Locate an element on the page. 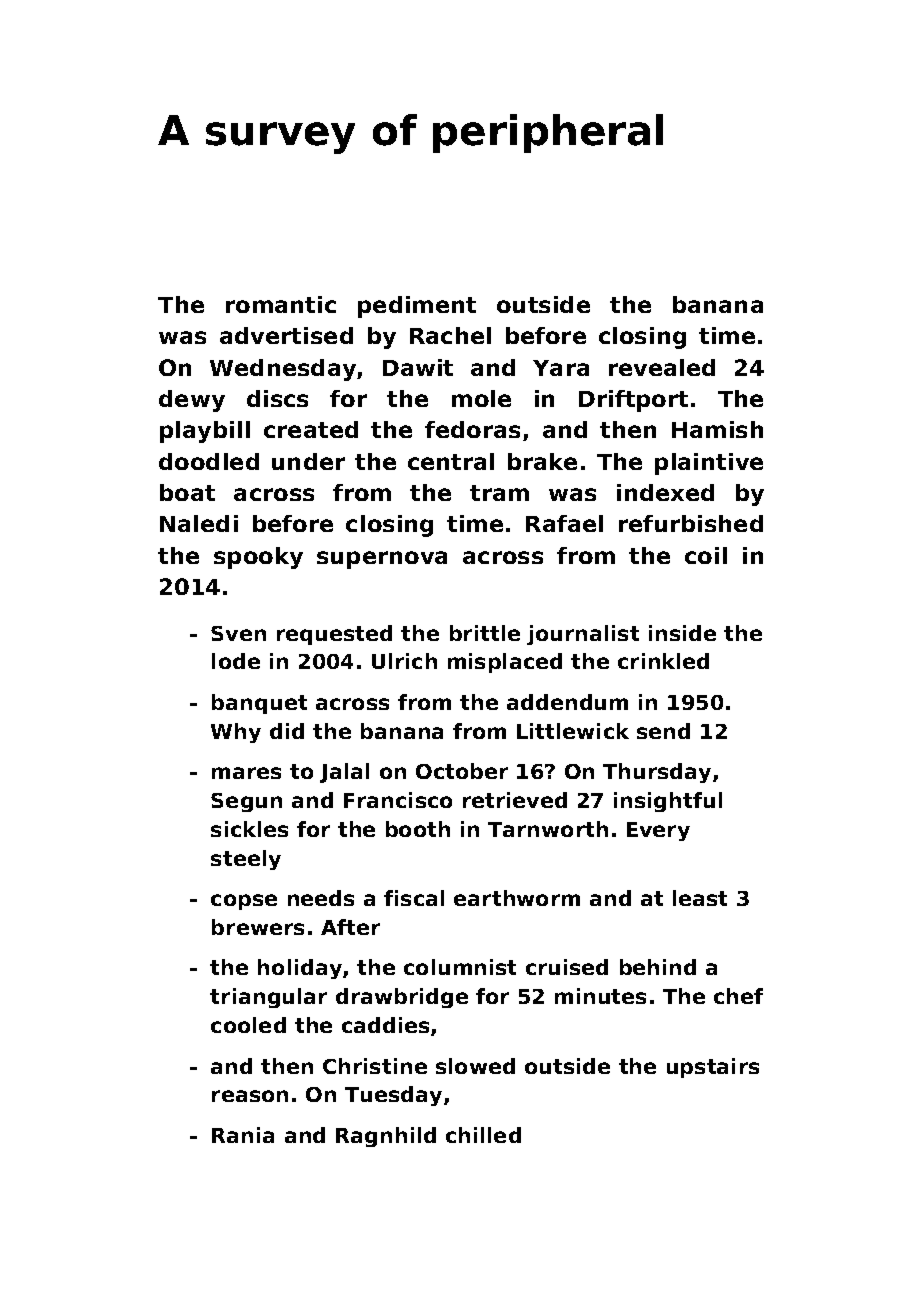 This page has width=924, height=1311. columnist is located at coordinates (460, 967).
